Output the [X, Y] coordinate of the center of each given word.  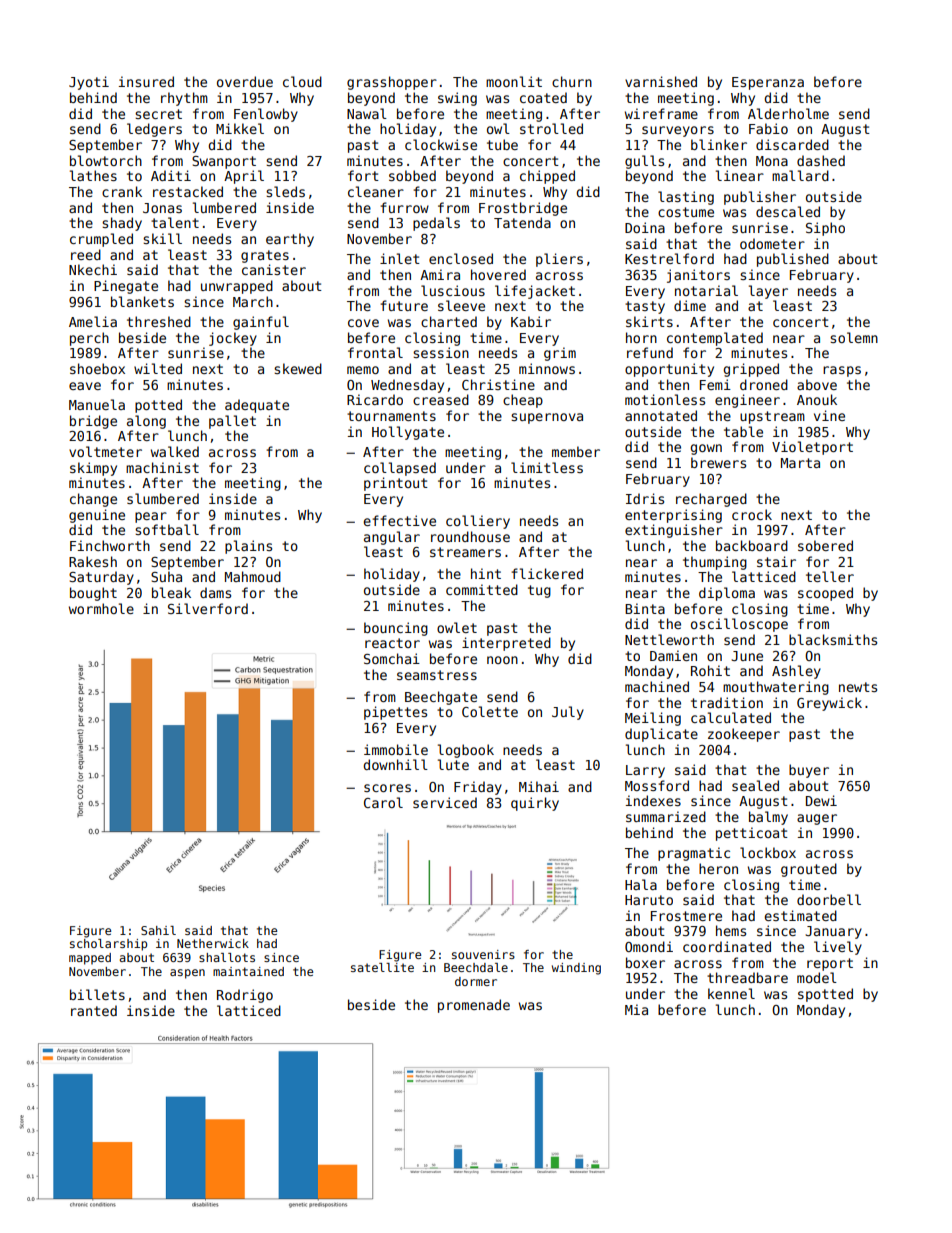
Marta [800, 463]
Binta [645, 608]
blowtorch [106, 160]
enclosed [461, 258]
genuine [97, 516]
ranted [94, 1010]
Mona [772, 161]
